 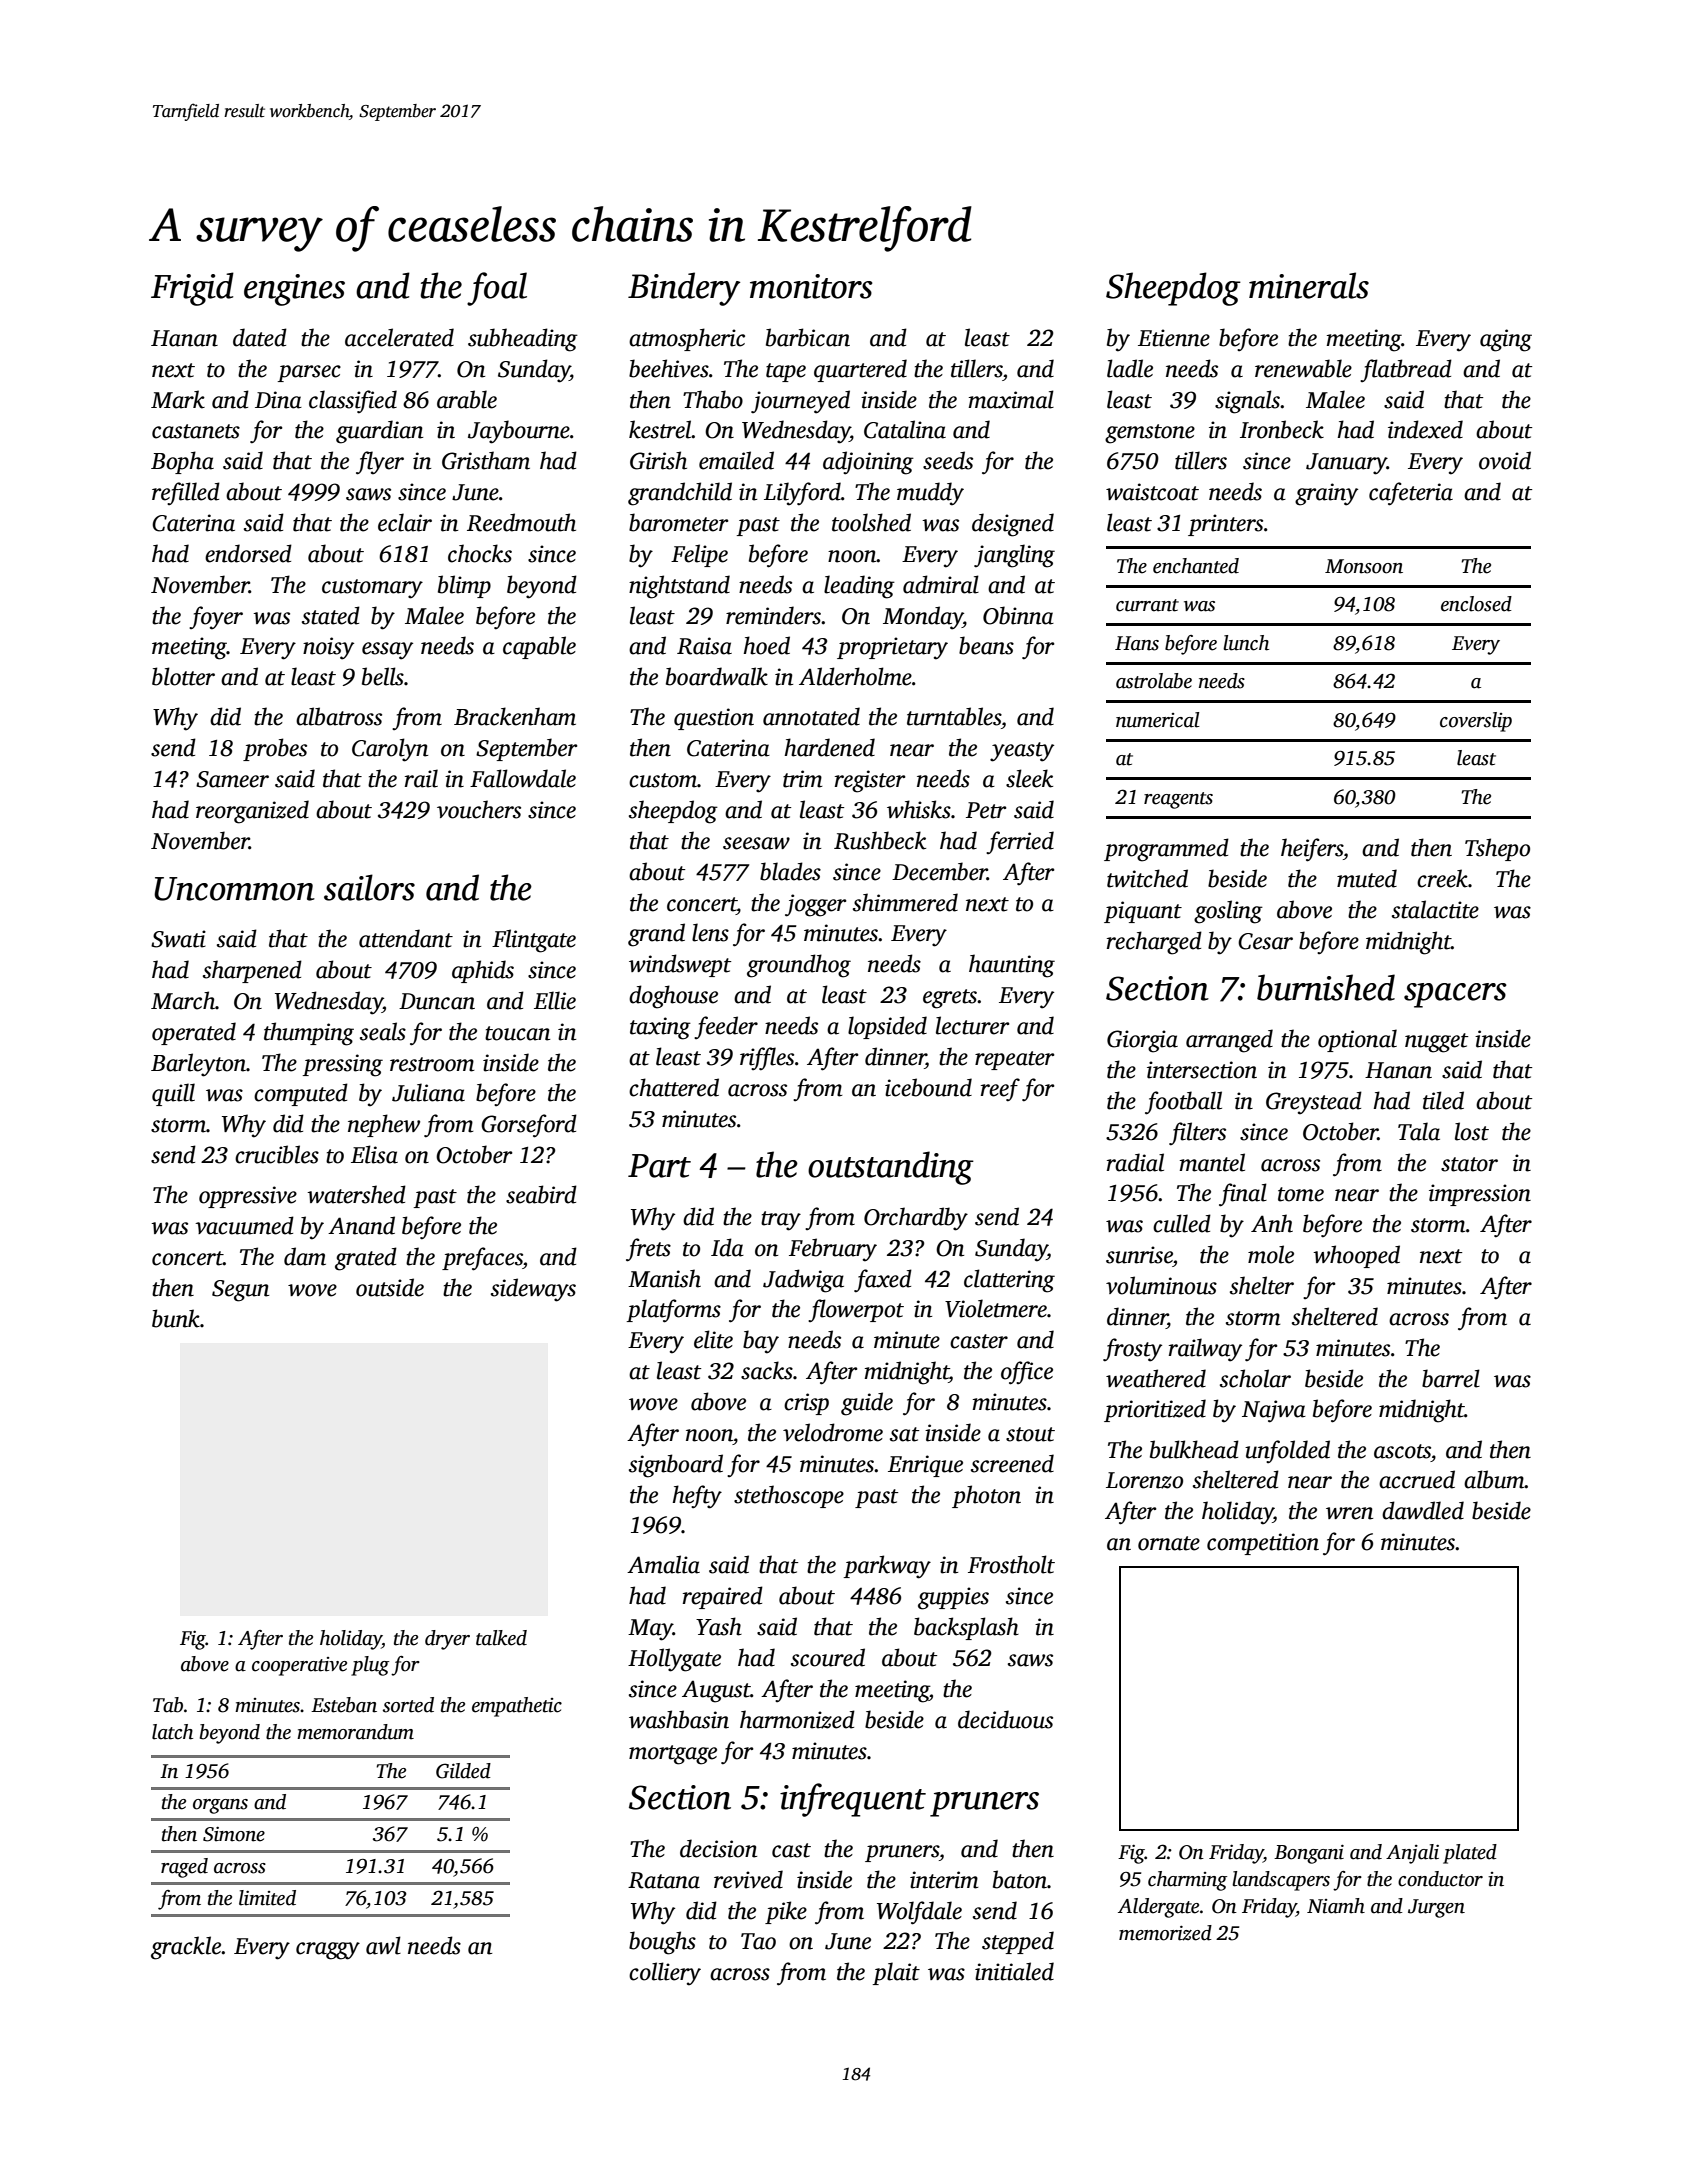 What do you see at coordinates (676, 1466) in the document?
I see `signboard` at bounding box center [676, 1466].
